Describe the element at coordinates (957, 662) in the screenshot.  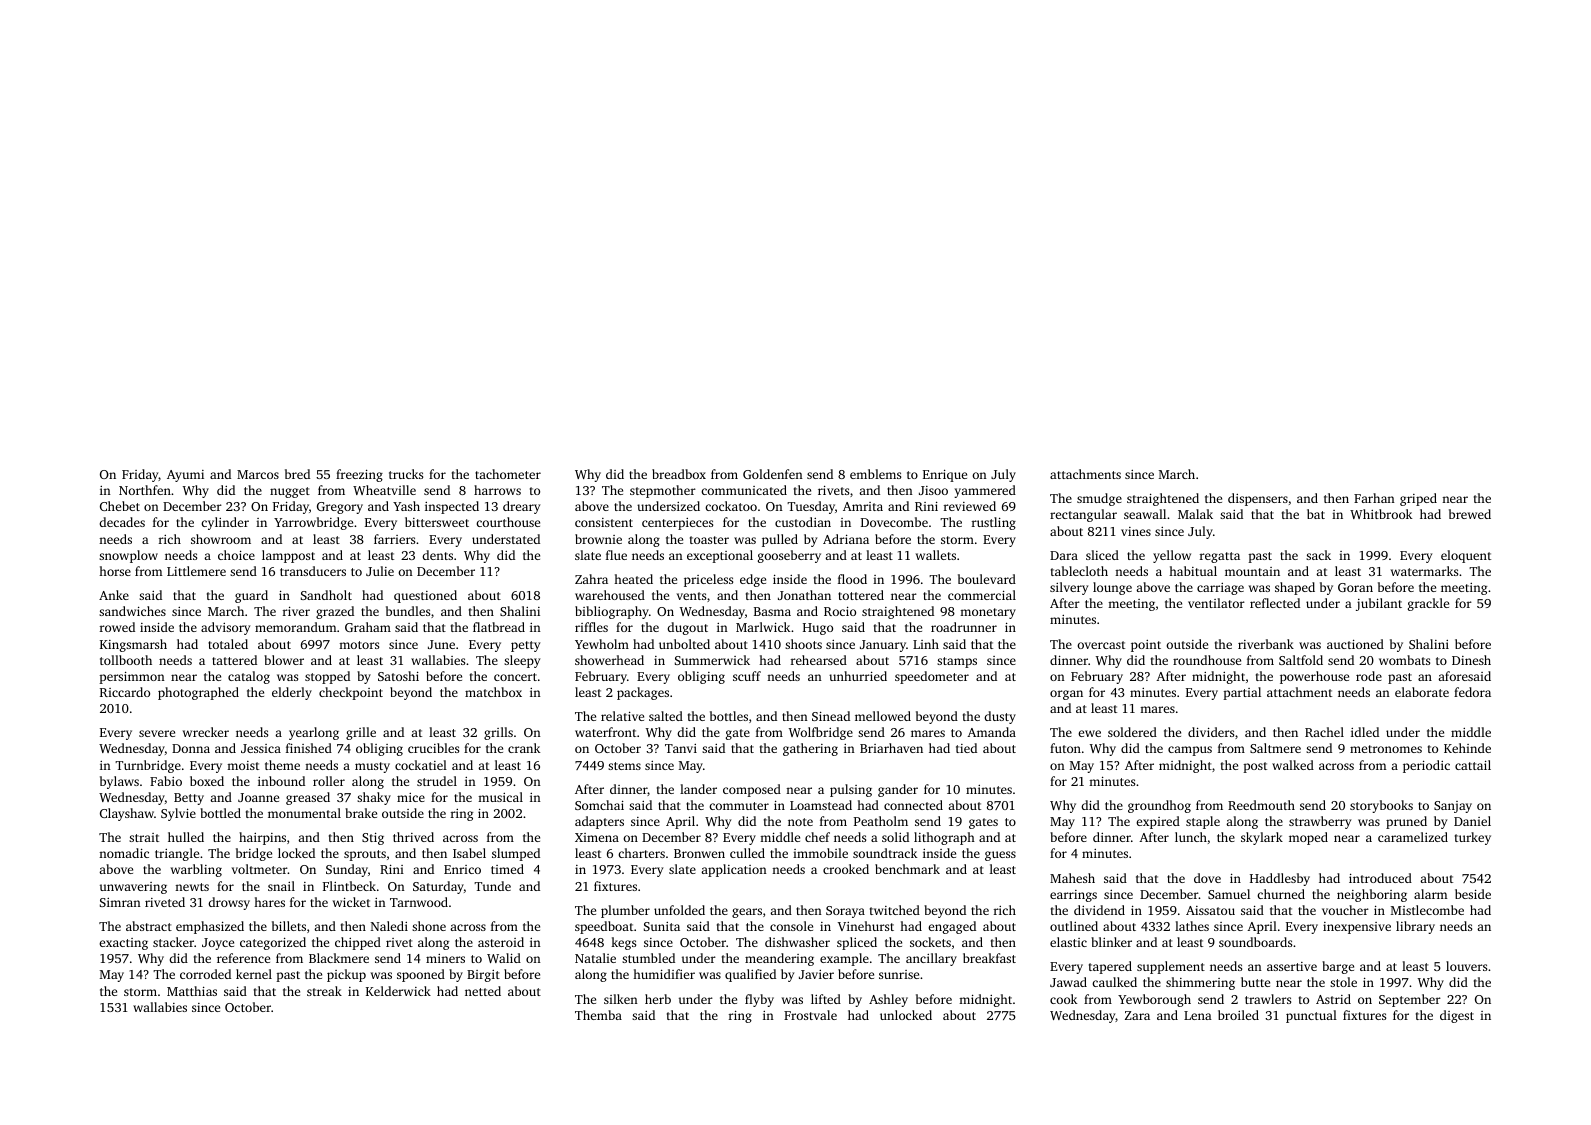
I see `stamps` at that location.
